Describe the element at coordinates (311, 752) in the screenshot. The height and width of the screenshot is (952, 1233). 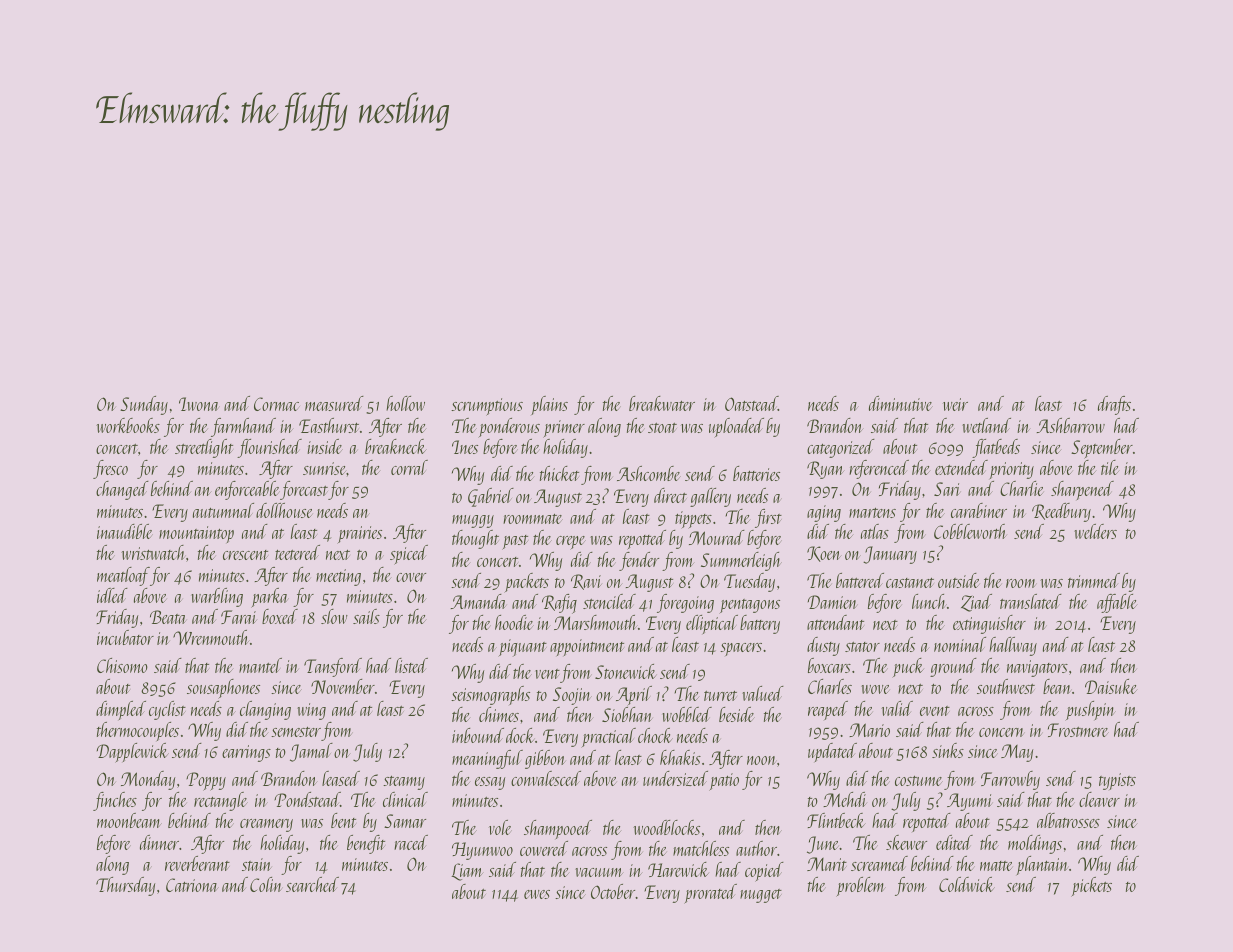
I see `Jamal` at that location.
